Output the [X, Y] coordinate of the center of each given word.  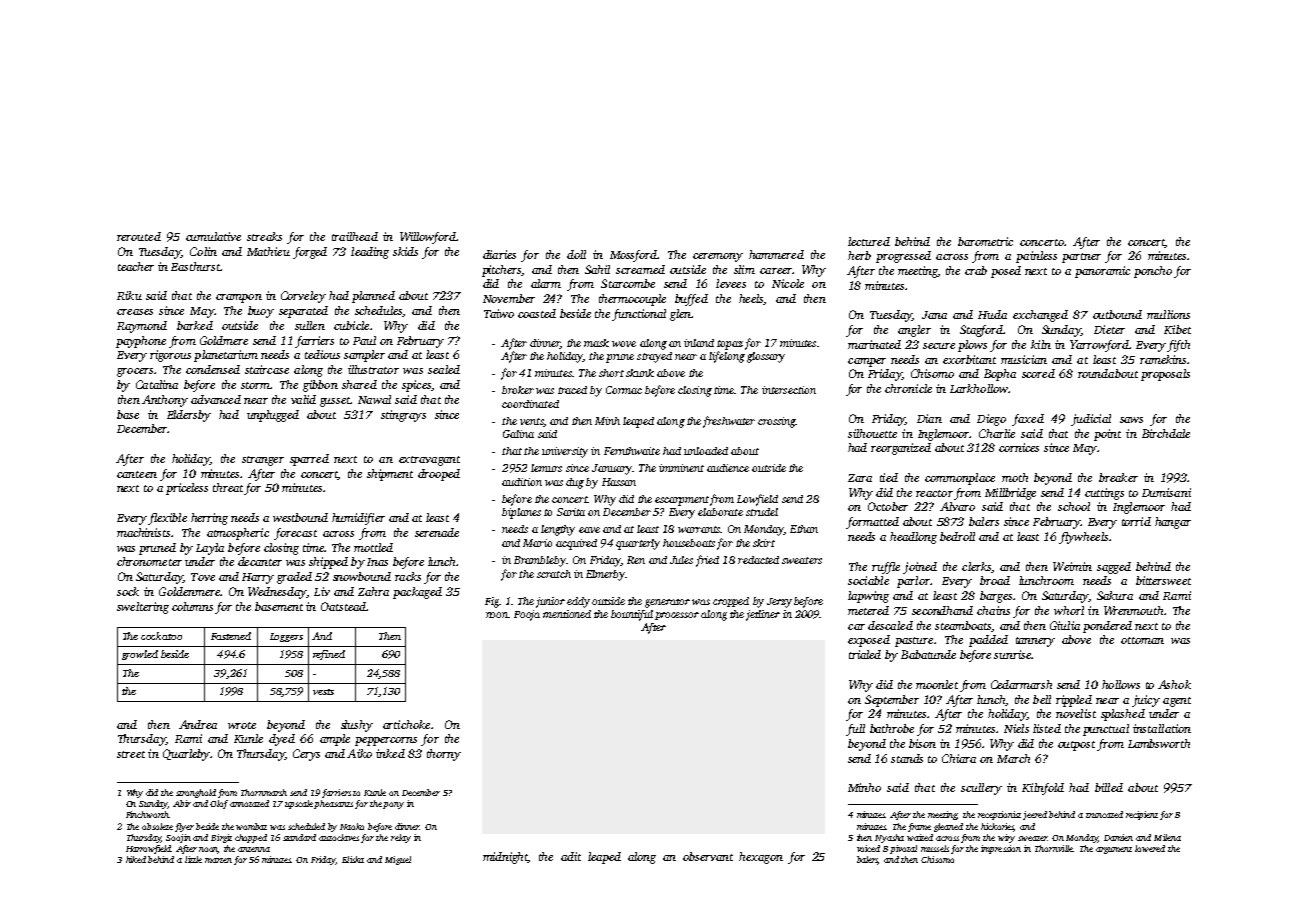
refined [329, 655]
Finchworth [147, 814]
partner [1081, 258]
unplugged [273, 416]
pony [393, 805]
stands [907, 758]
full [855, 730]
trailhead [355, 236]
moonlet [937, 684]
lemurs [546, 468]
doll [576, 254]
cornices [1019, 447]
